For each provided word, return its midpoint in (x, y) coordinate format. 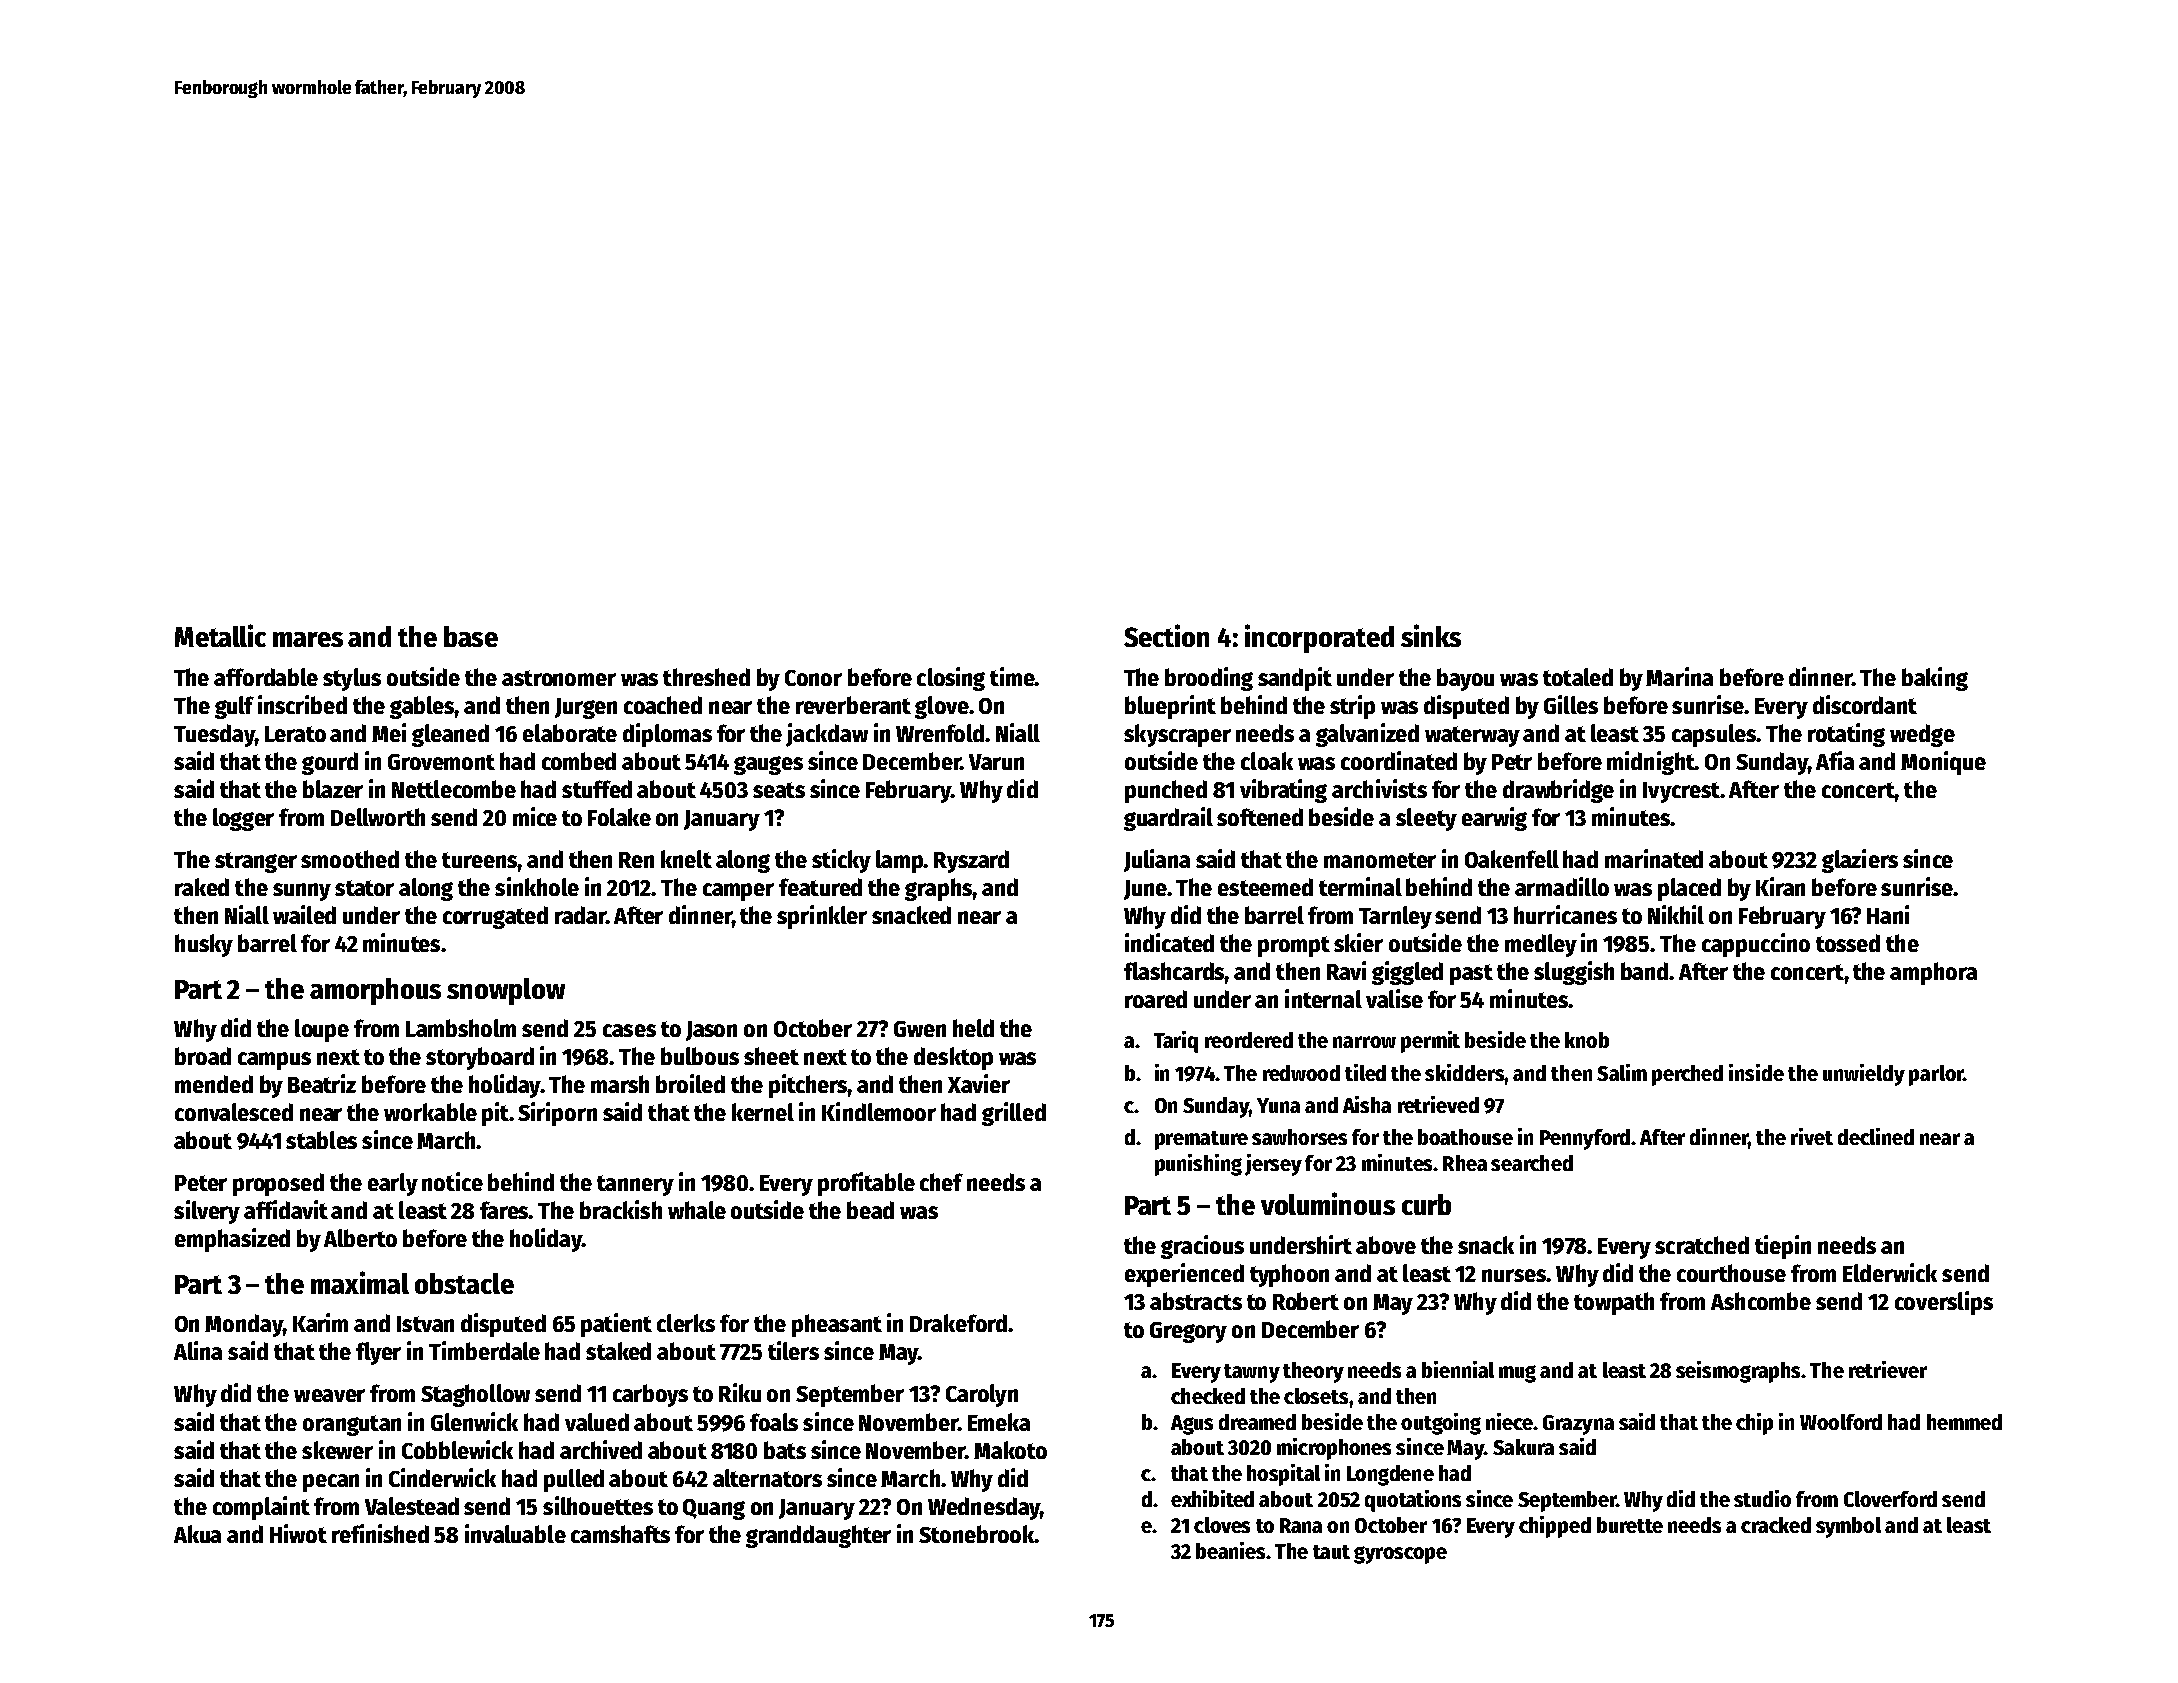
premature (1201, 1140)
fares (504, 1210)
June (1145, 890)
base (471, 636)
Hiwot (298, 1533)
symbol (1848, 1527)
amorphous (375, 991)
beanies (1230, 1550)
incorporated (1319, 638)
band (1644, 971)
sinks (1431, 635)
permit (1430, 1042)
